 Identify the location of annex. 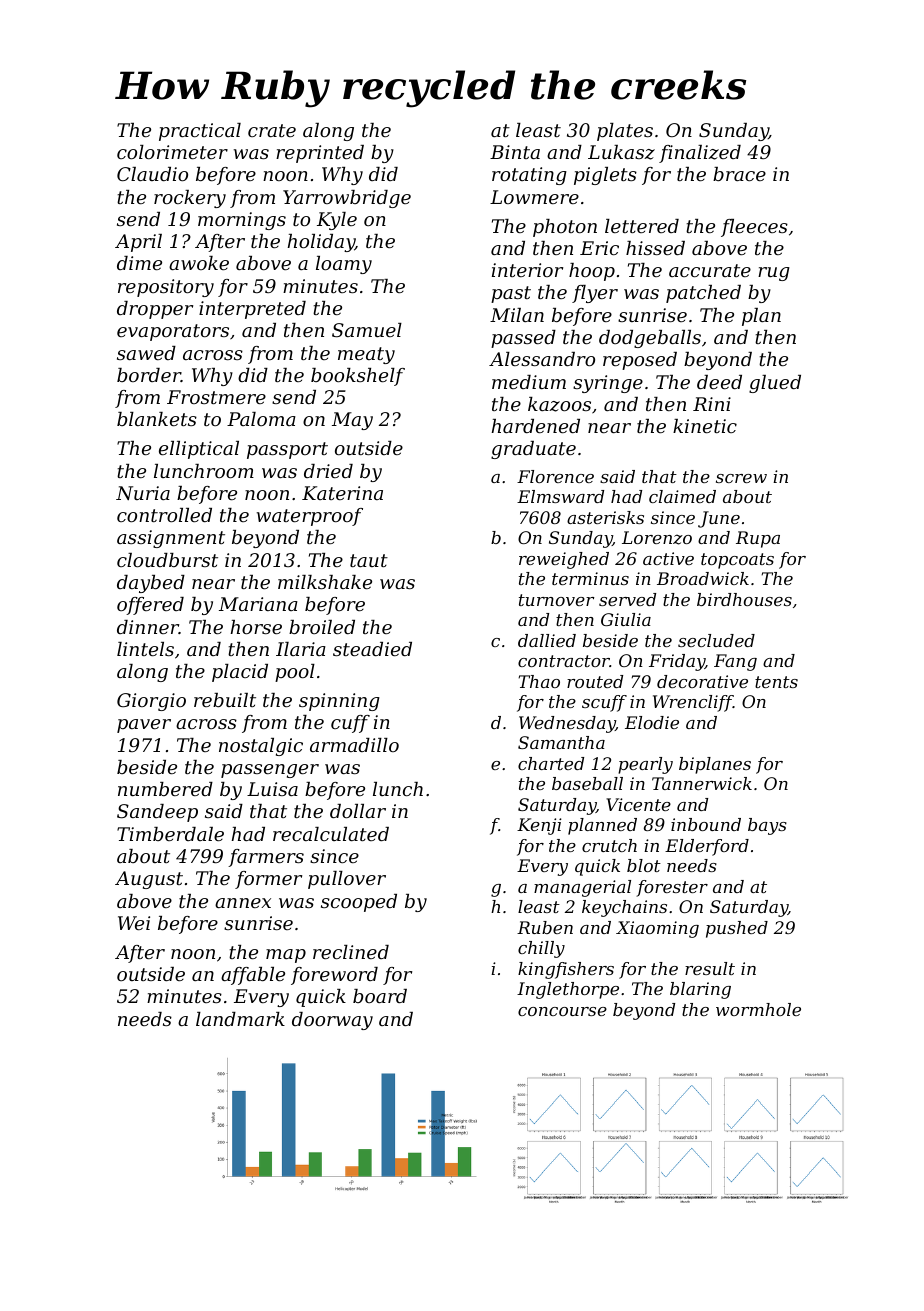
(243, 903).
